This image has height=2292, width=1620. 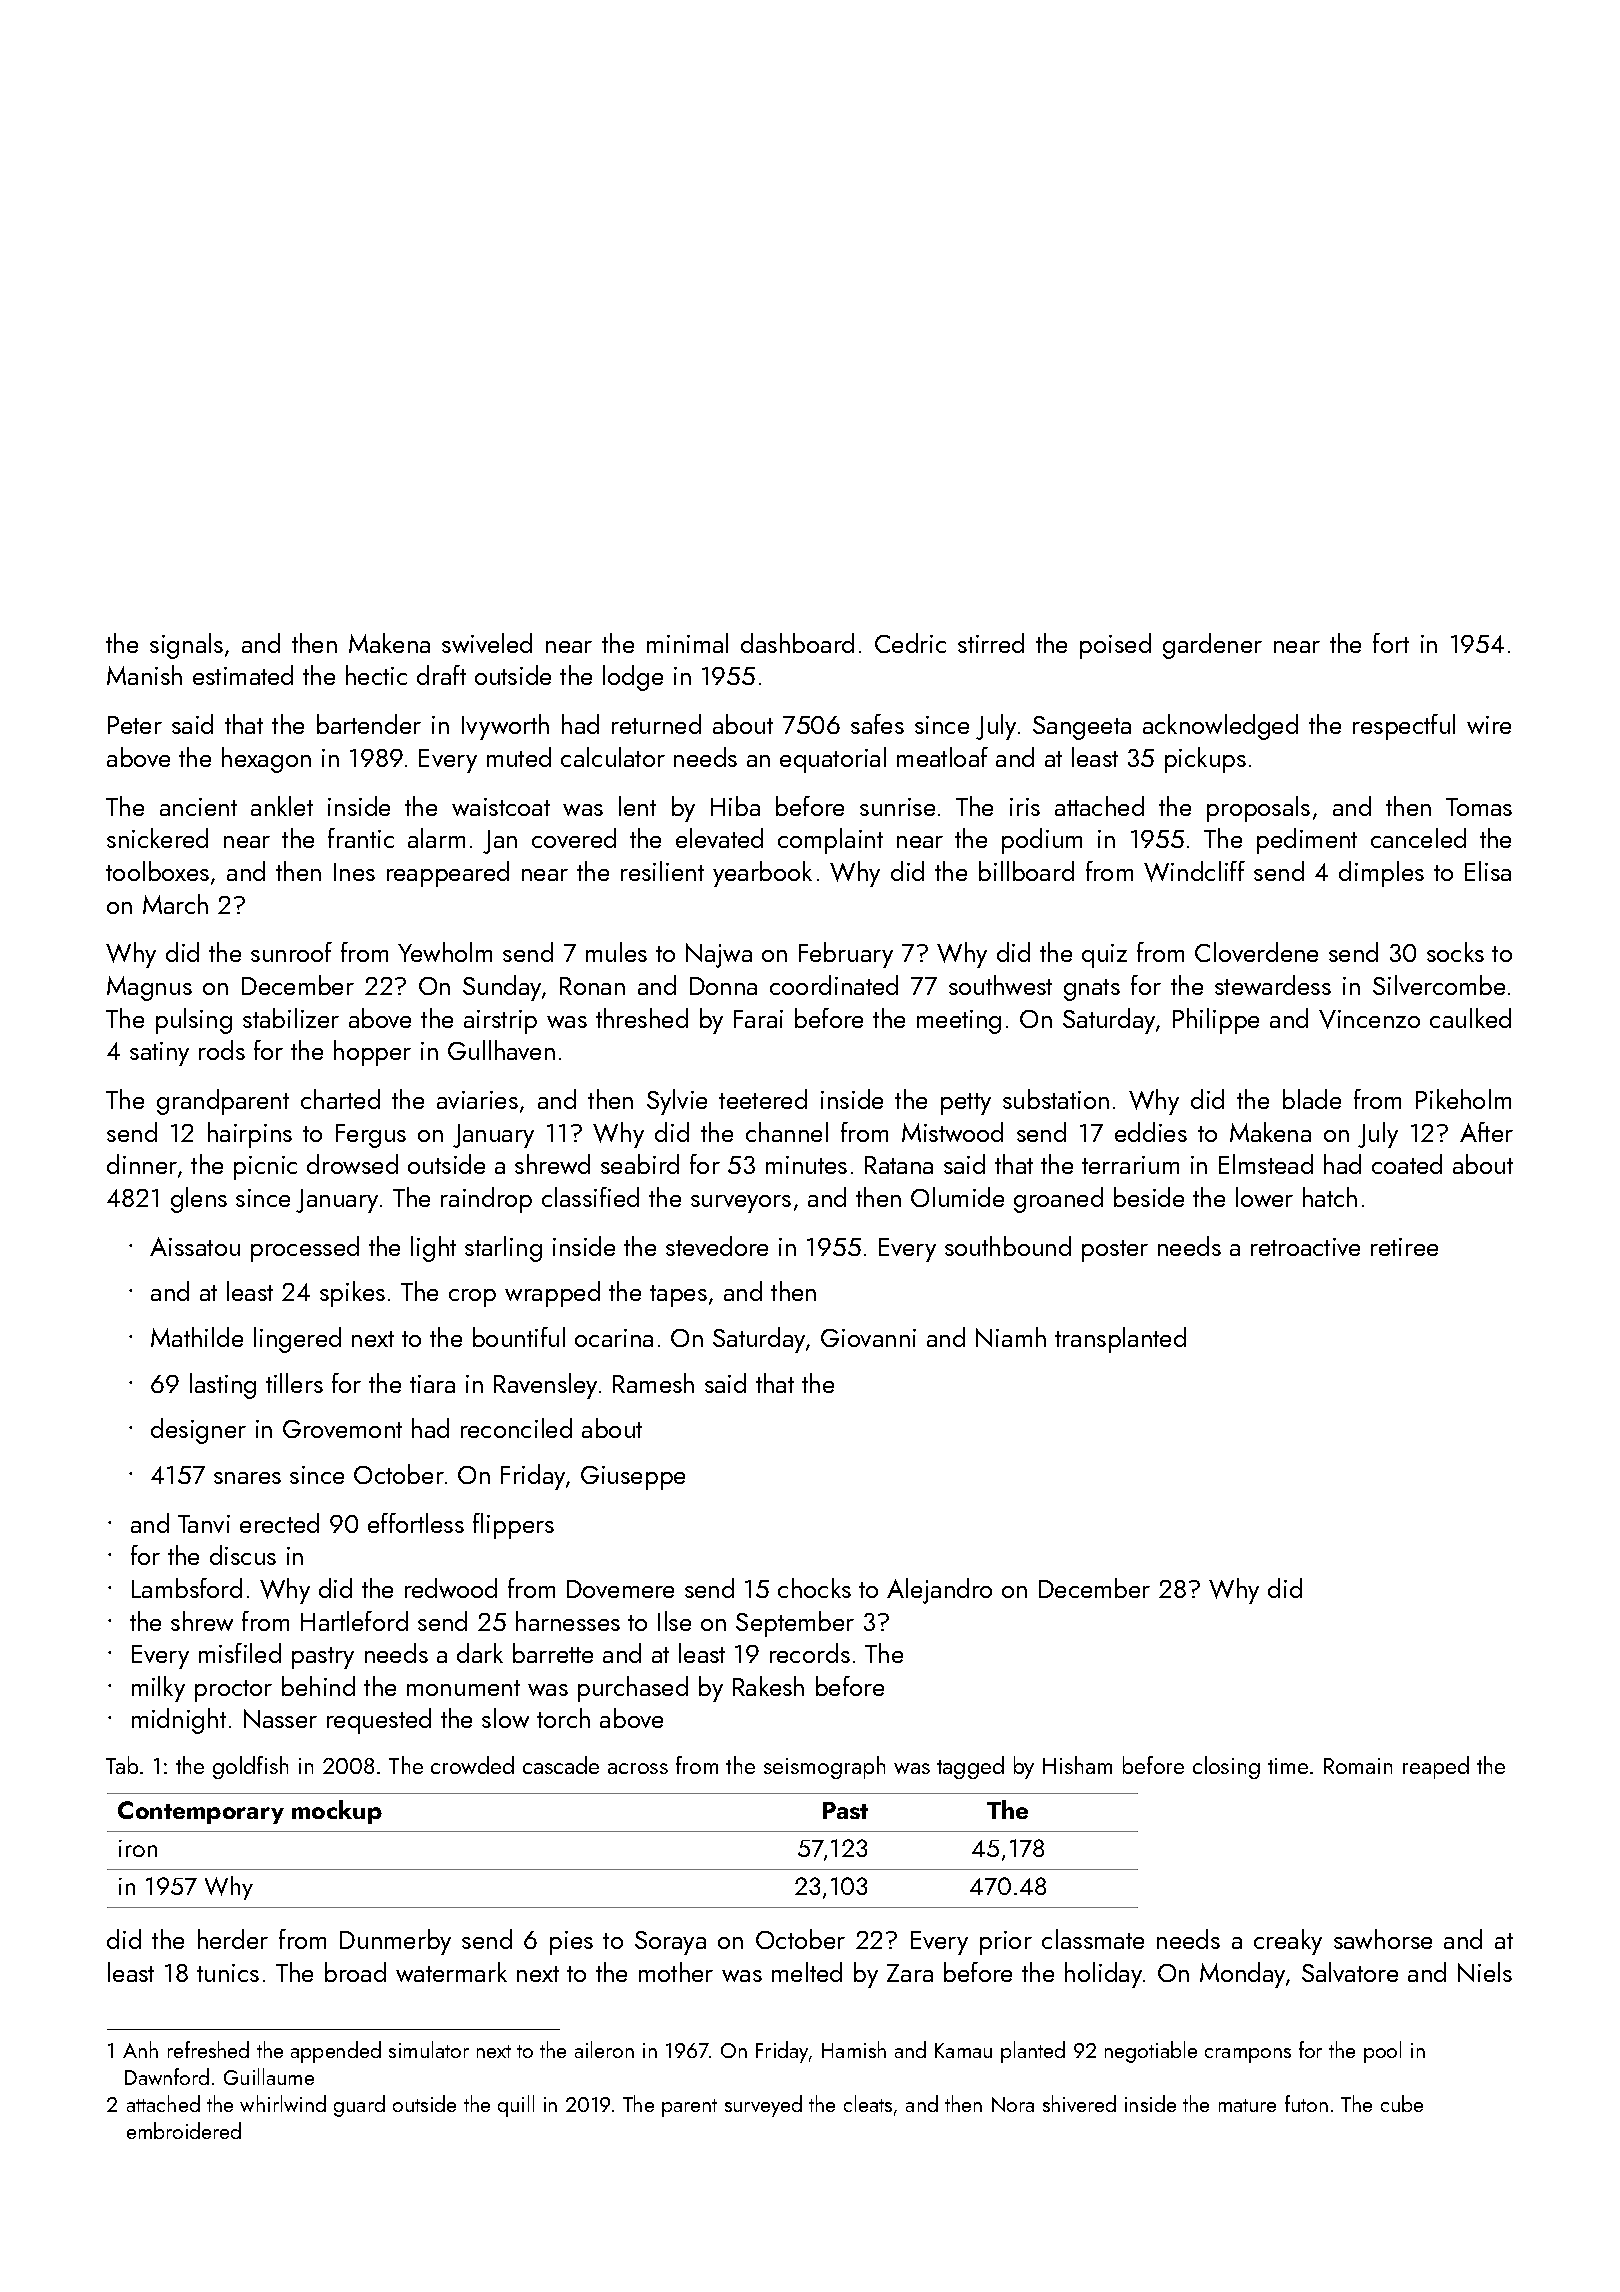 What do you see at coordinates (184, 2130) in the image?
I see `embroidered` at bounding box center [184, 2130].
